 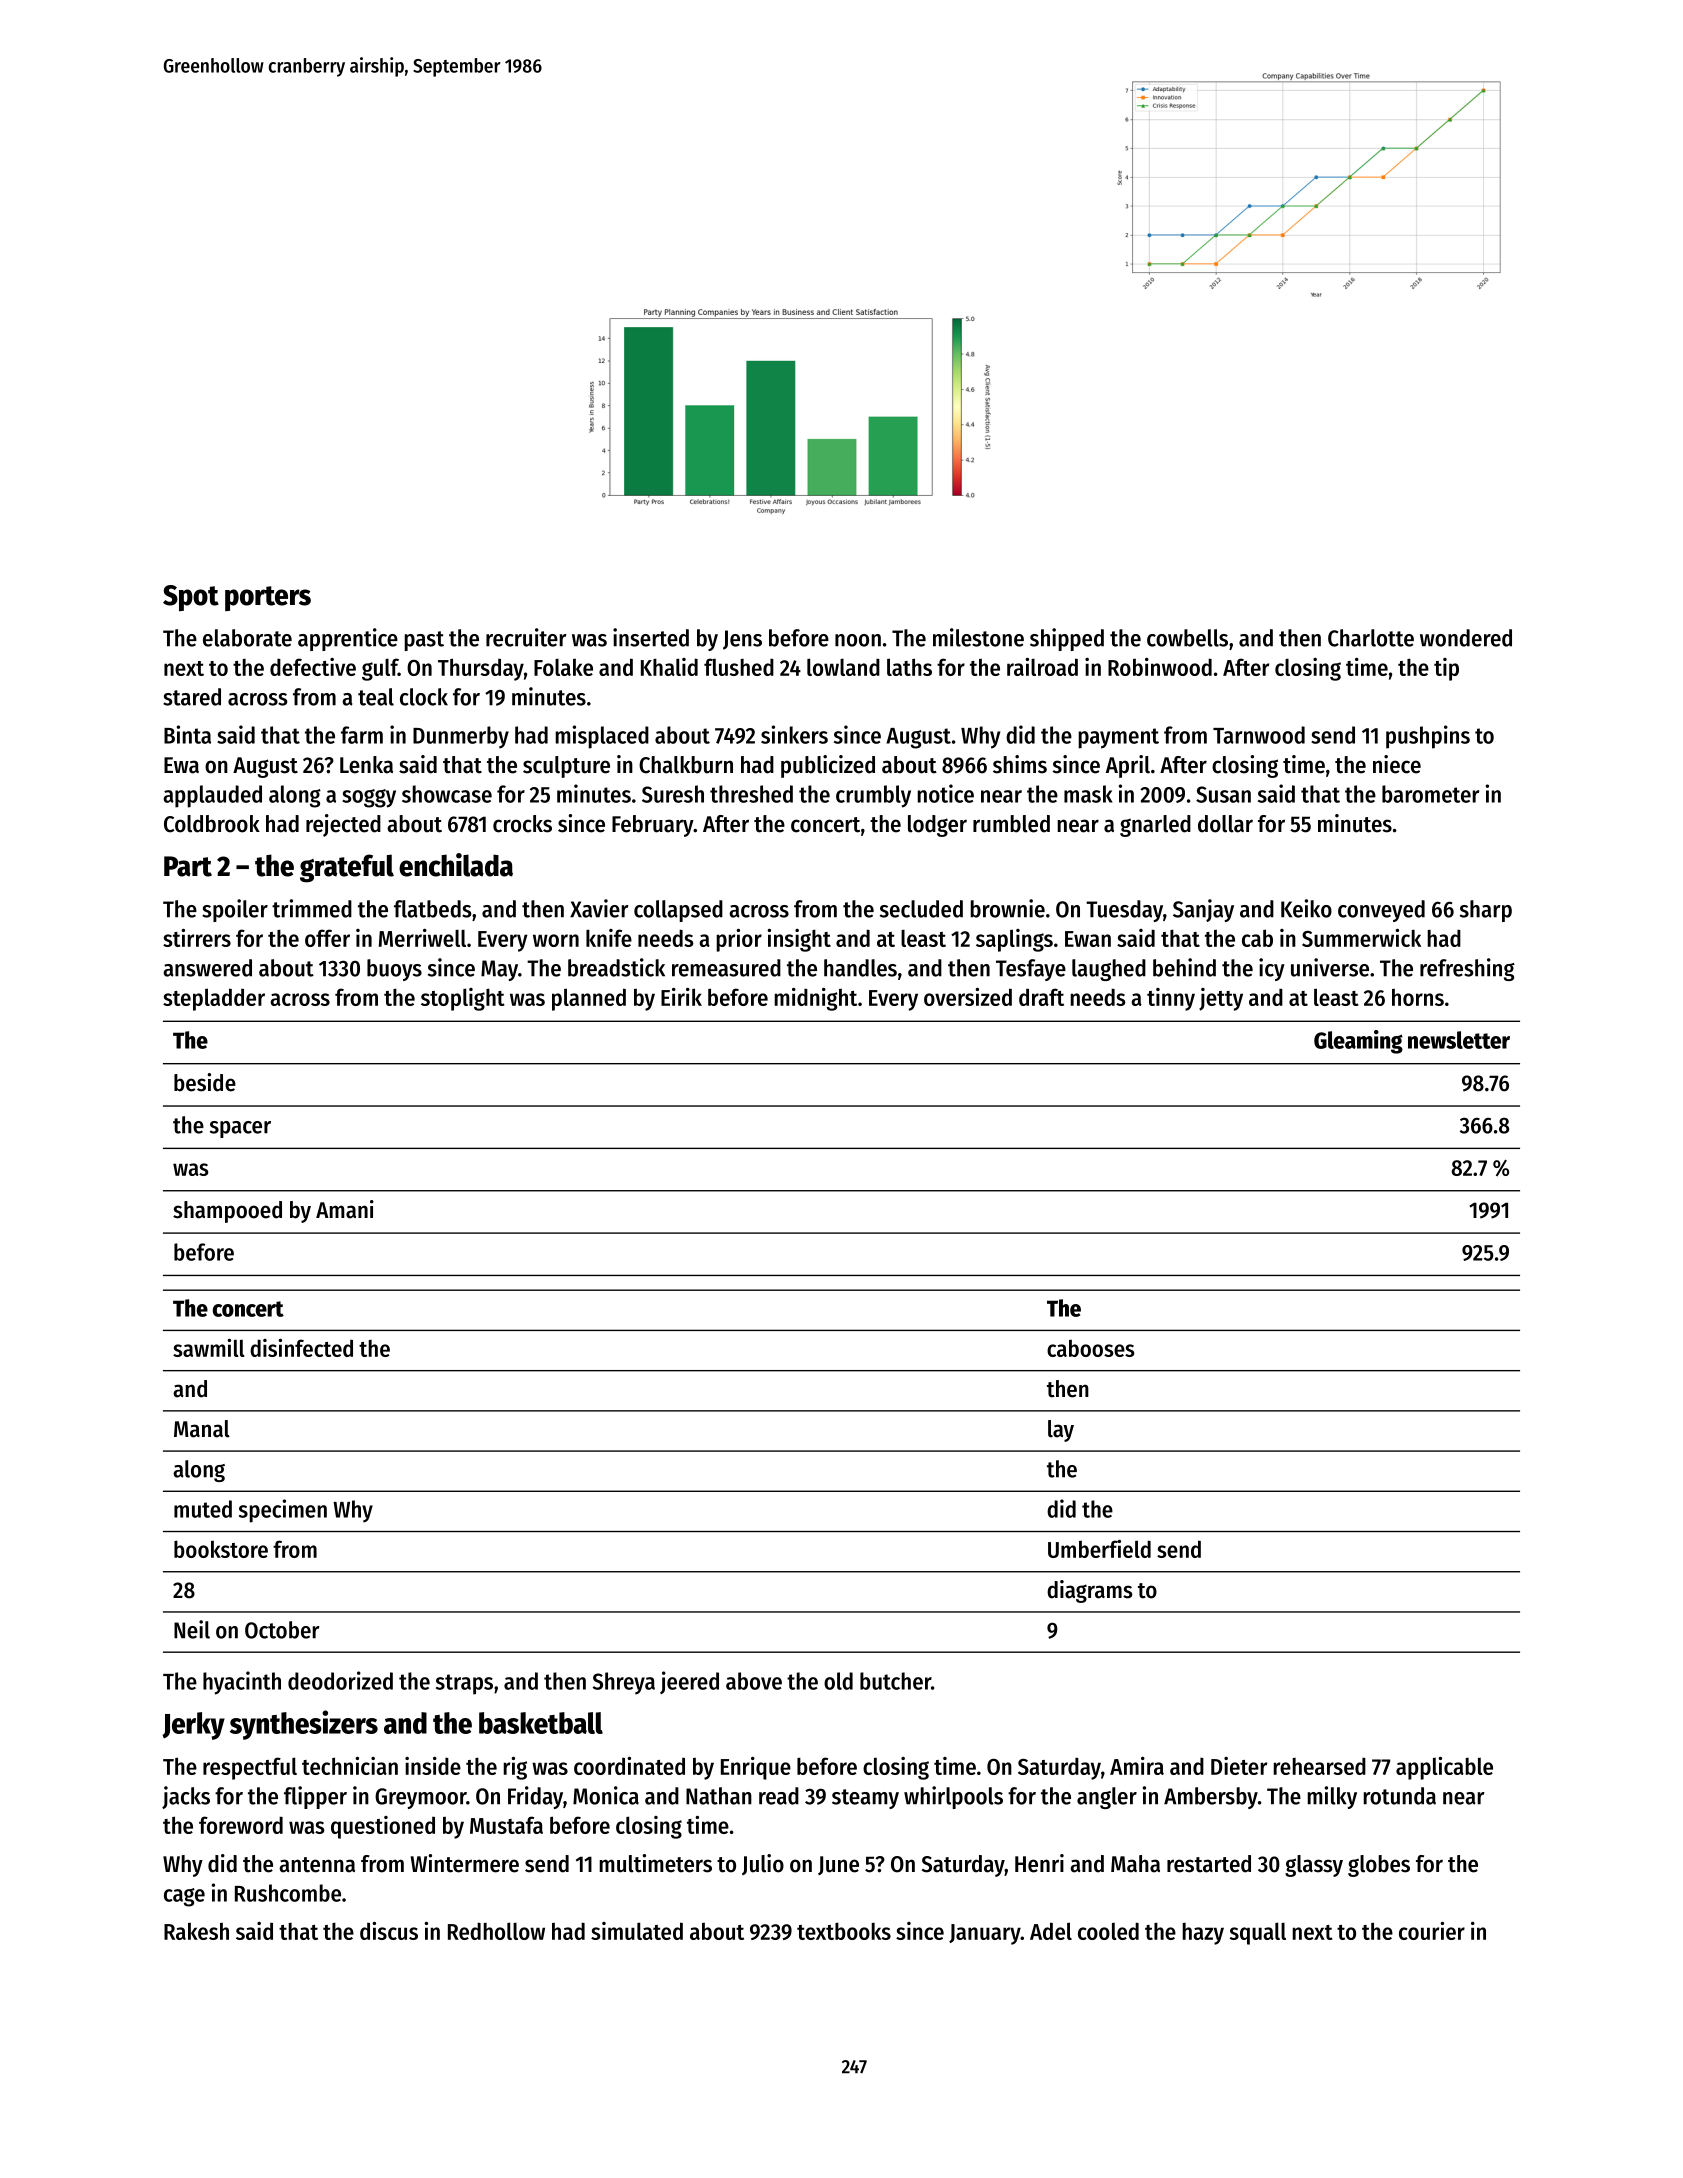 What do you see at coordinates (1371, 638) in the document?
I see `Charlotte` at bounding box center [1371, 638].
